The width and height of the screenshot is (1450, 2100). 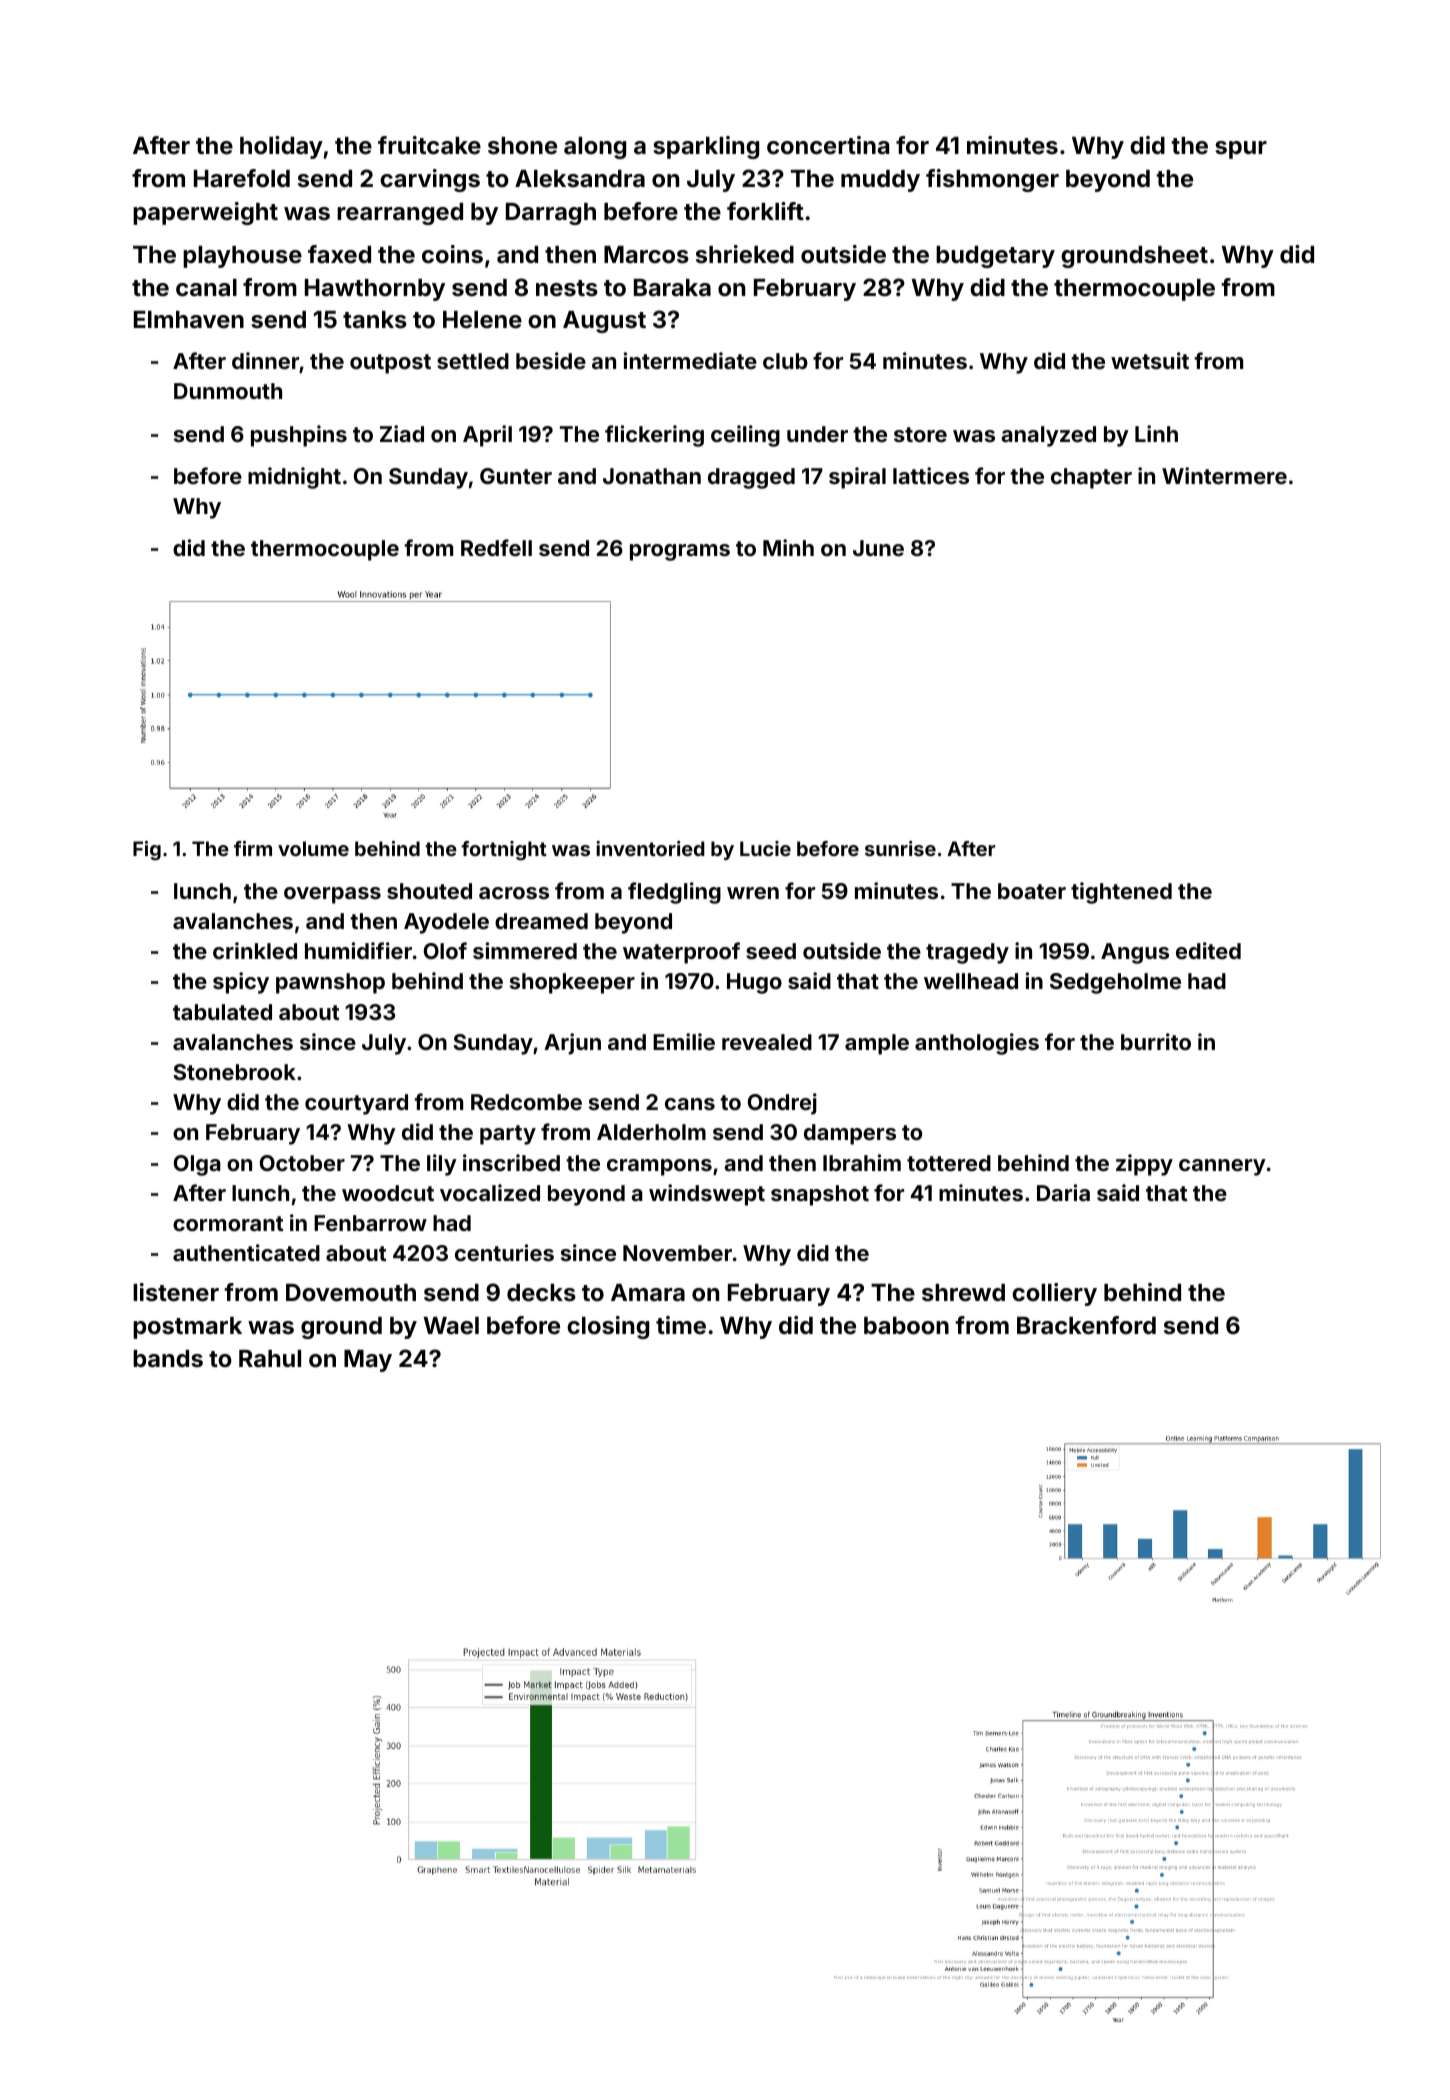 What do you see at coordinates (265, 360) in the screenshot?
I see `dinner` at bounding box center [265, 360].
